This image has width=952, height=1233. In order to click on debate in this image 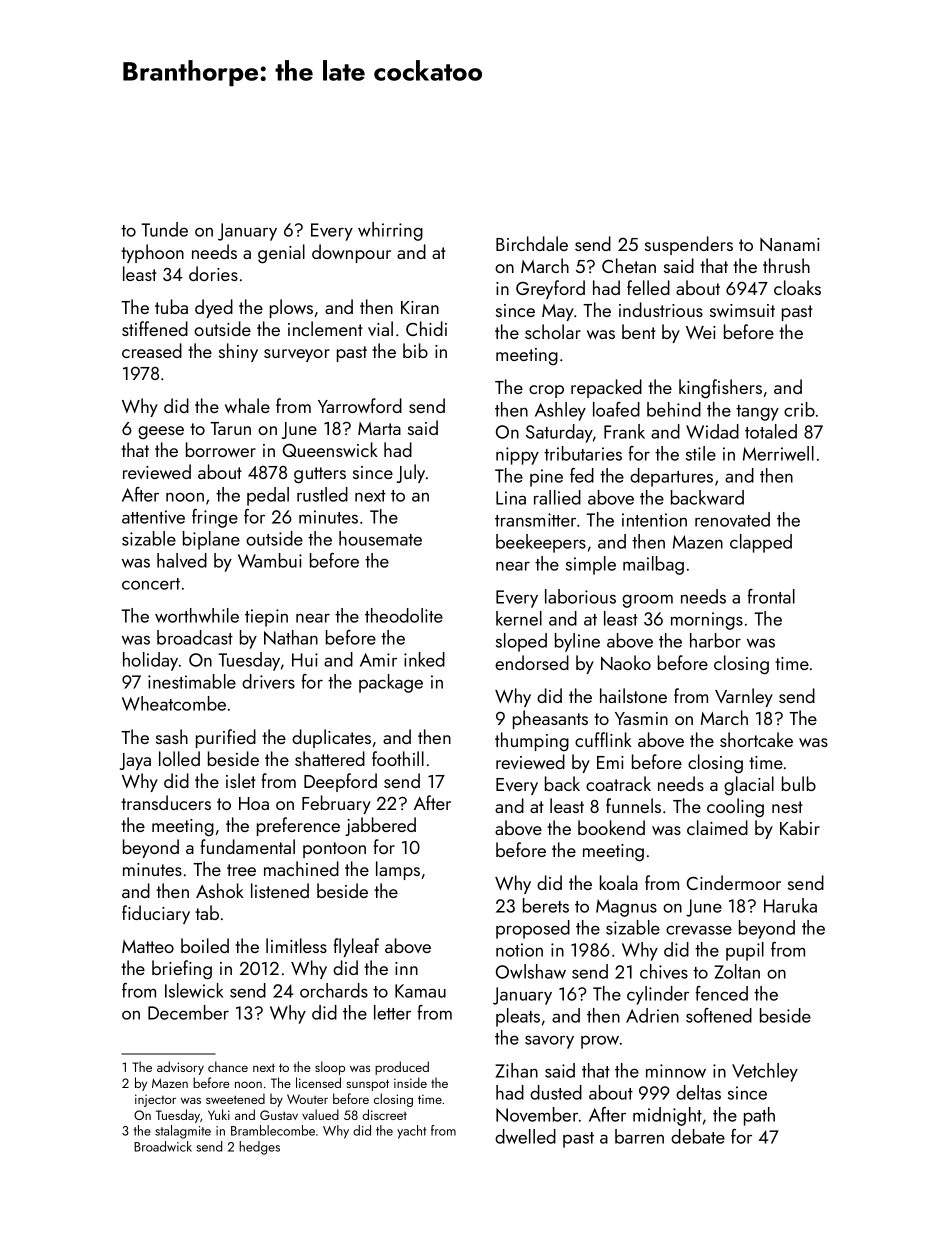, I will do `click(698, 1136)`.
